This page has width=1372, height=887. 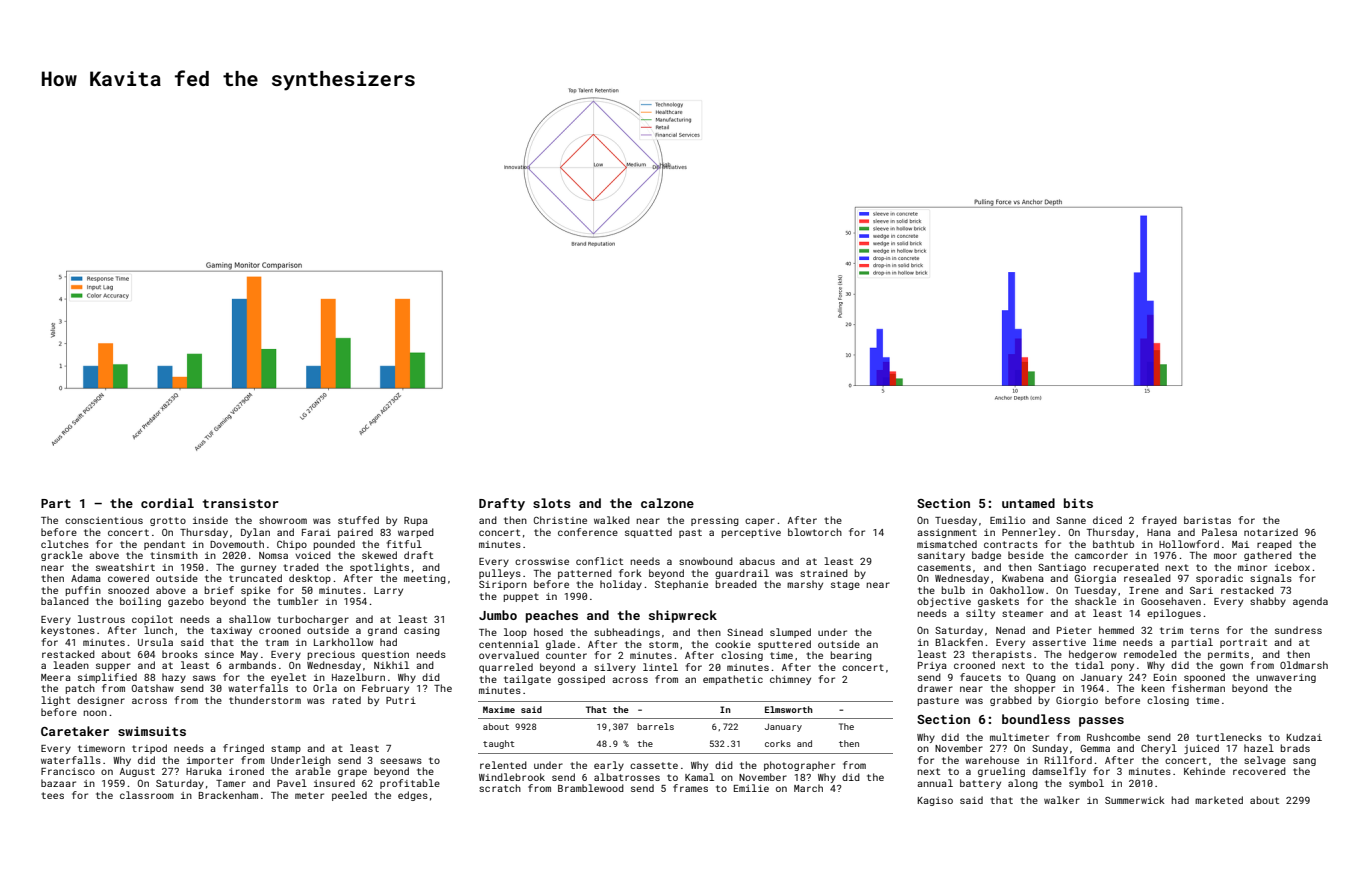 I want to click on corks, so click(x=778, y=743).
